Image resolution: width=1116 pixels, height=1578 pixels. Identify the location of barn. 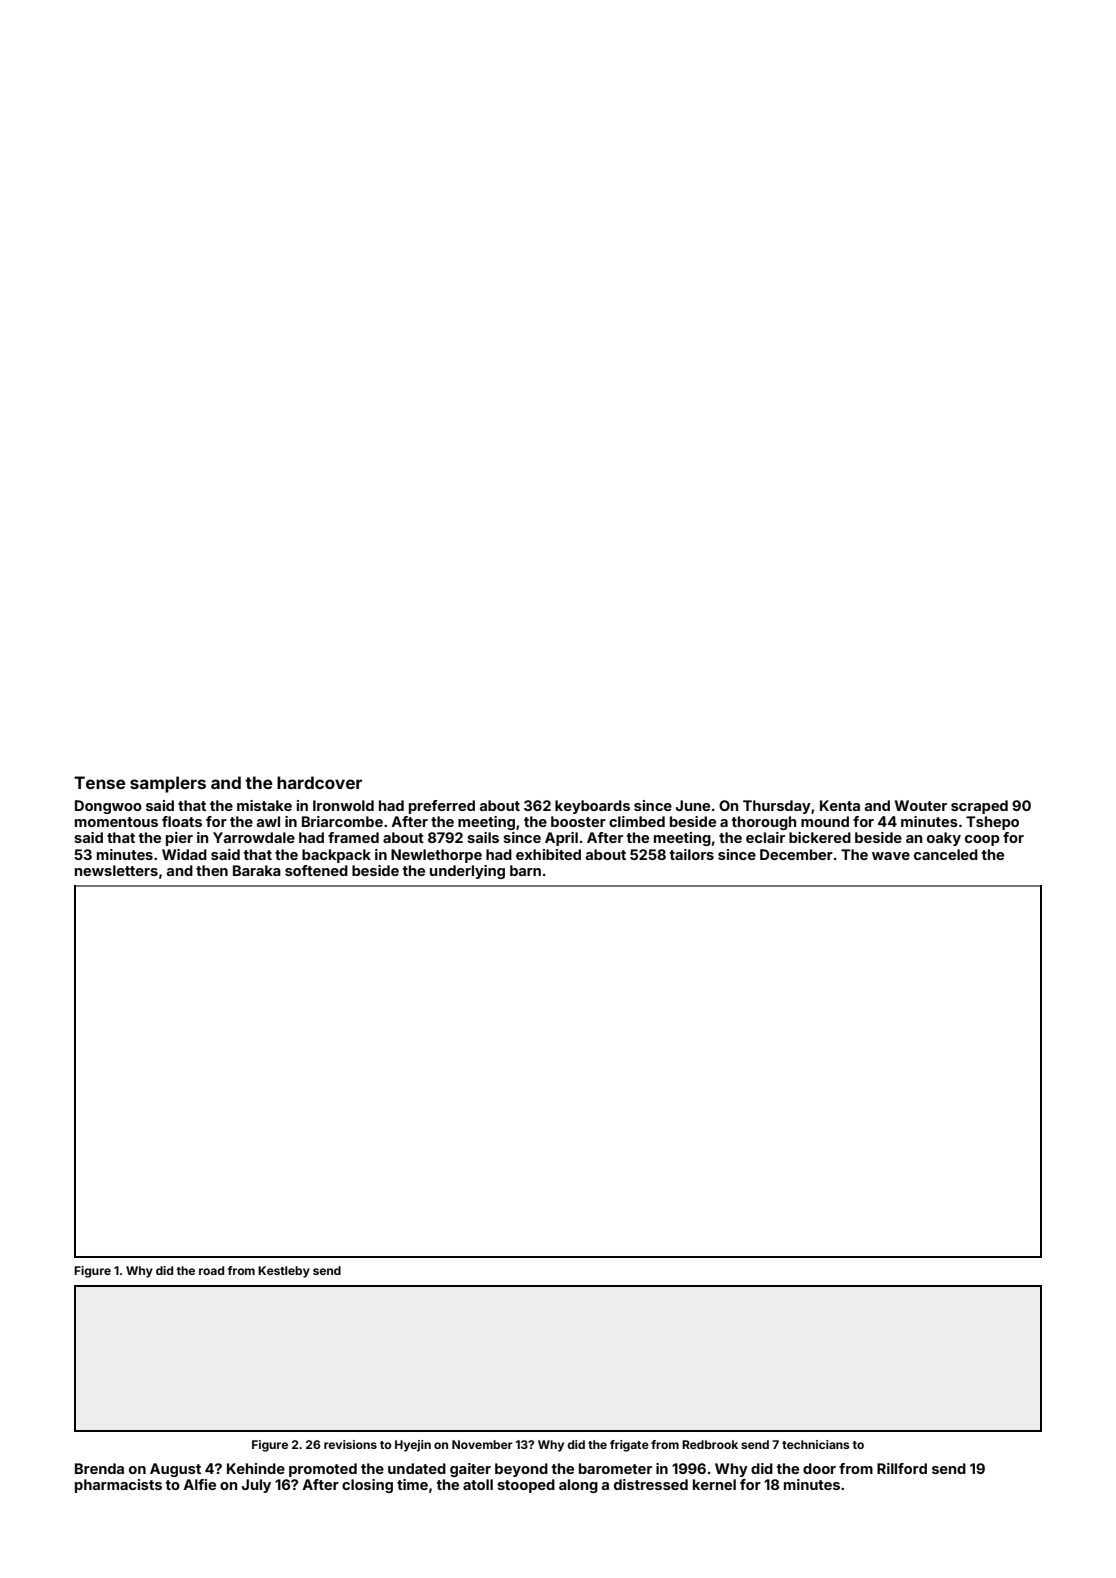
(525, 870).
